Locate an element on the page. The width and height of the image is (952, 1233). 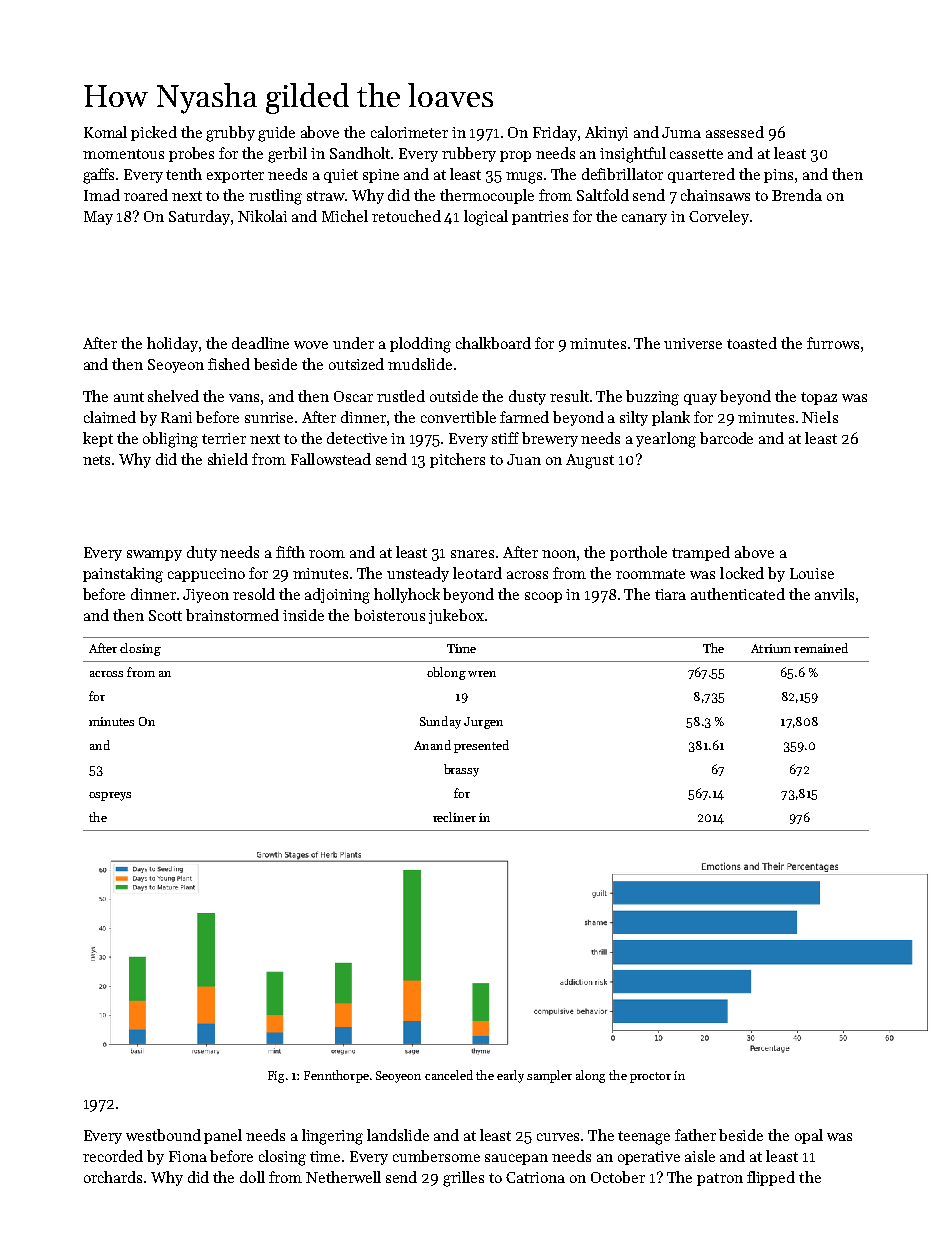
Fennthorpe is located at coordinates (336, 1076).
